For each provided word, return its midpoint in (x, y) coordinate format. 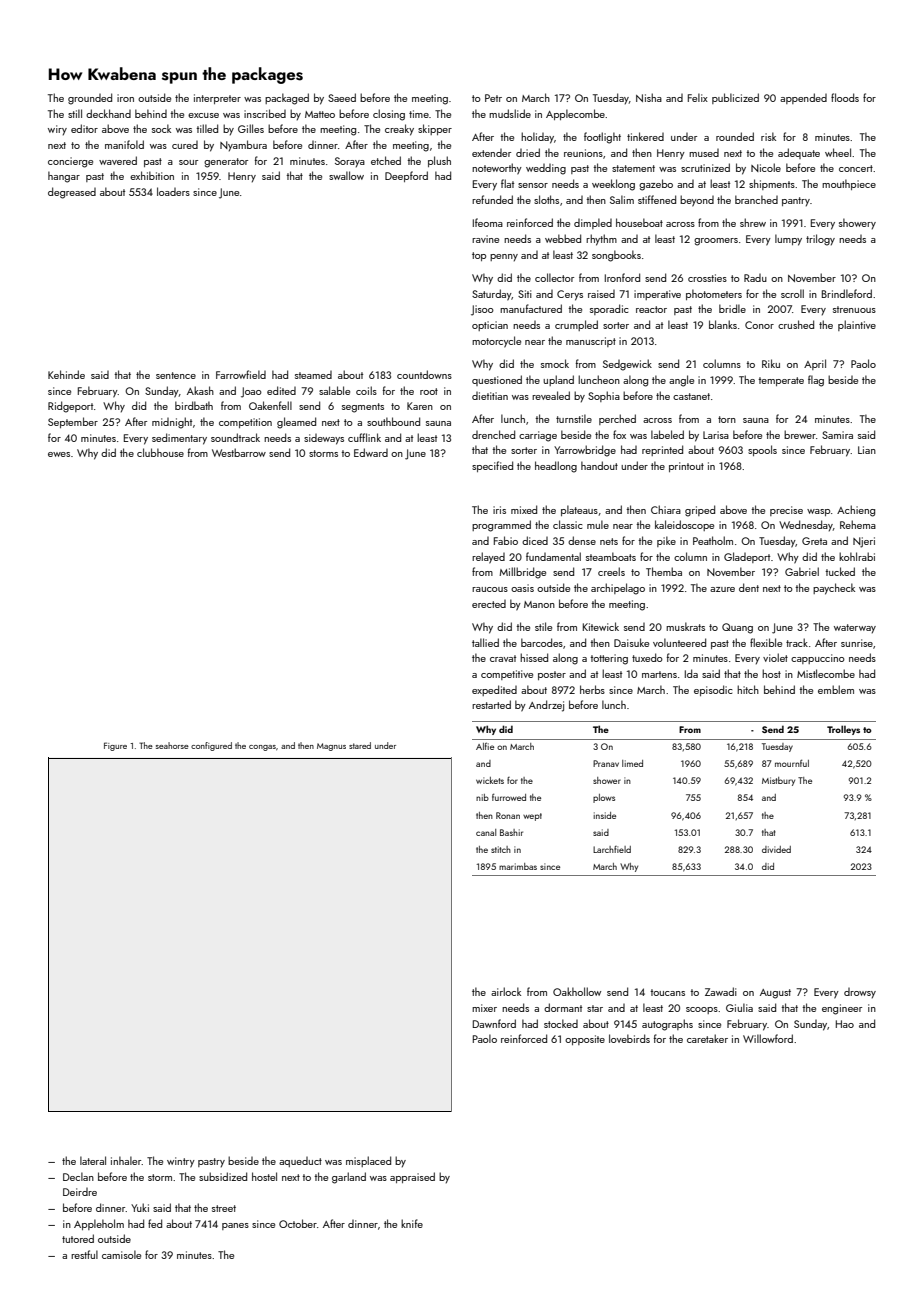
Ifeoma (488, 222)
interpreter (217, 99)
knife (412, 1223)
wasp (818, 512)
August (775, 994)
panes (235, 1226)
